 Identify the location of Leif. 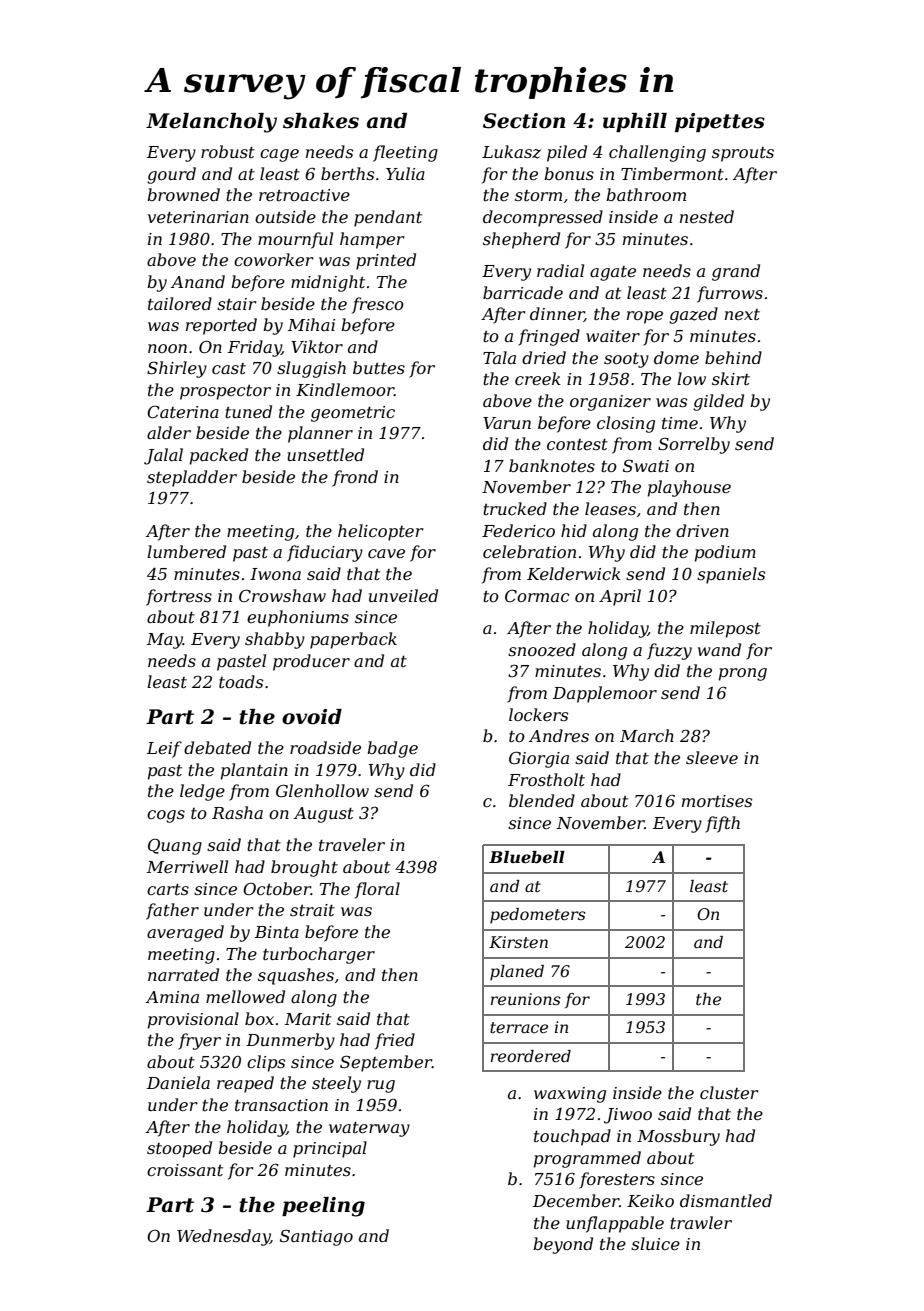
(164, 749).
